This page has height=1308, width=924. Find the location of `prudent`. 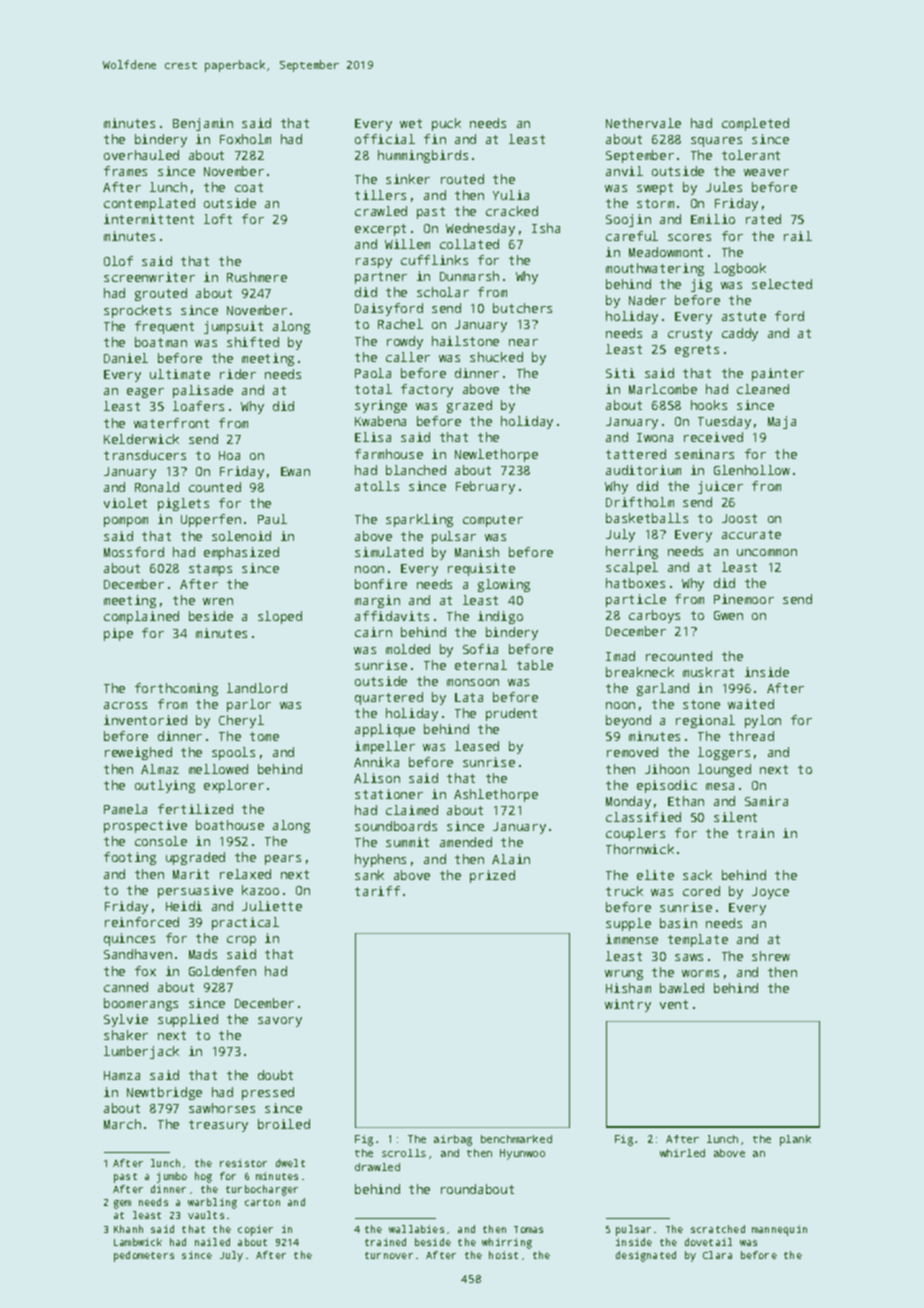

prudent is located at coordinates (511, 714).
